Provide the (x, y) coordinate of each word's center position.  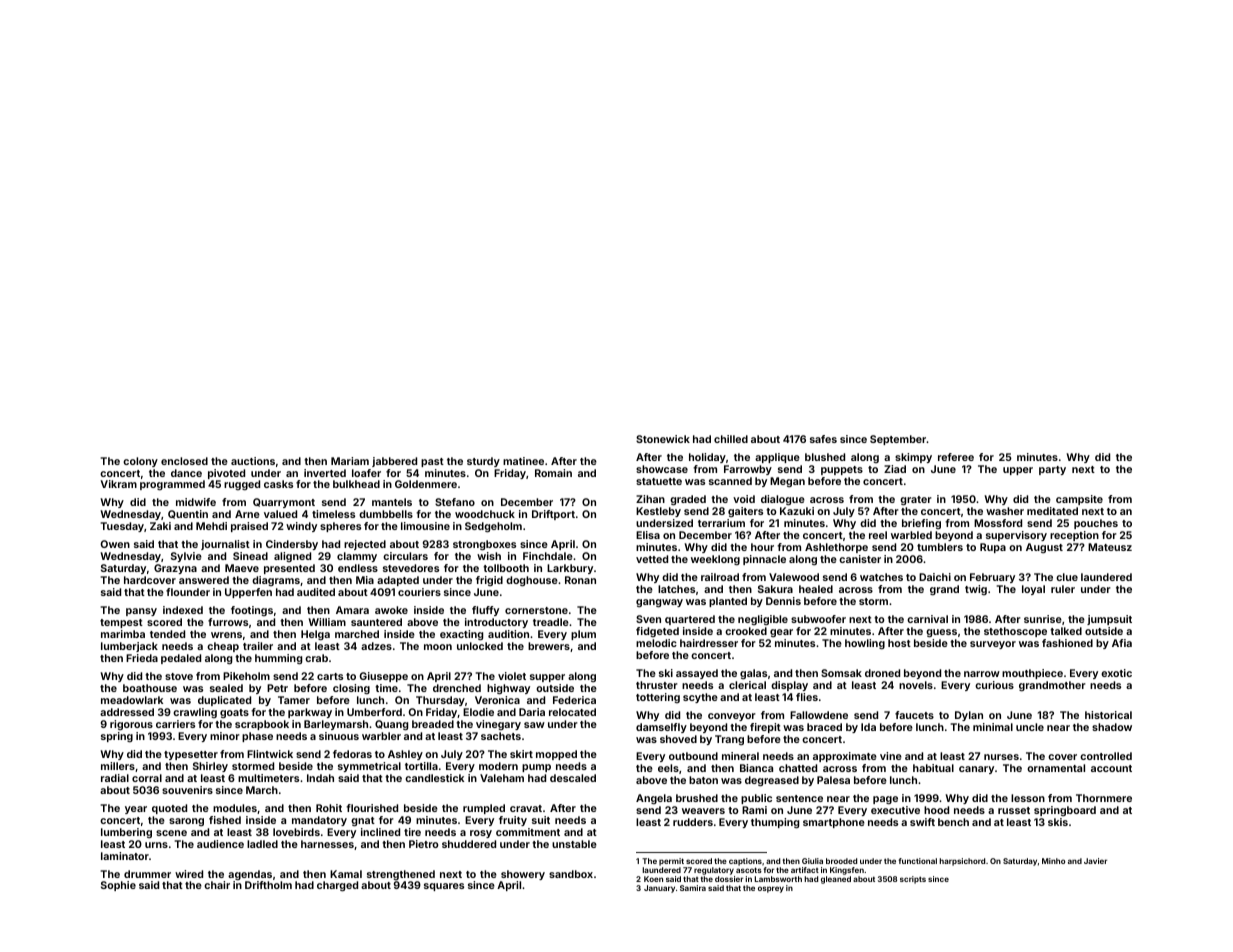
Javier (1095, 861)
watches (881, 577)
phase (257, 737)
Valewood (794, 577)
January (659, 889)
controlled (1106, 756)
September (898, 440)
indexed (183, 610)
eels (668, 768)
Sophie (118, 886)
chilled (731, 439)
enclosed (184, 461)
